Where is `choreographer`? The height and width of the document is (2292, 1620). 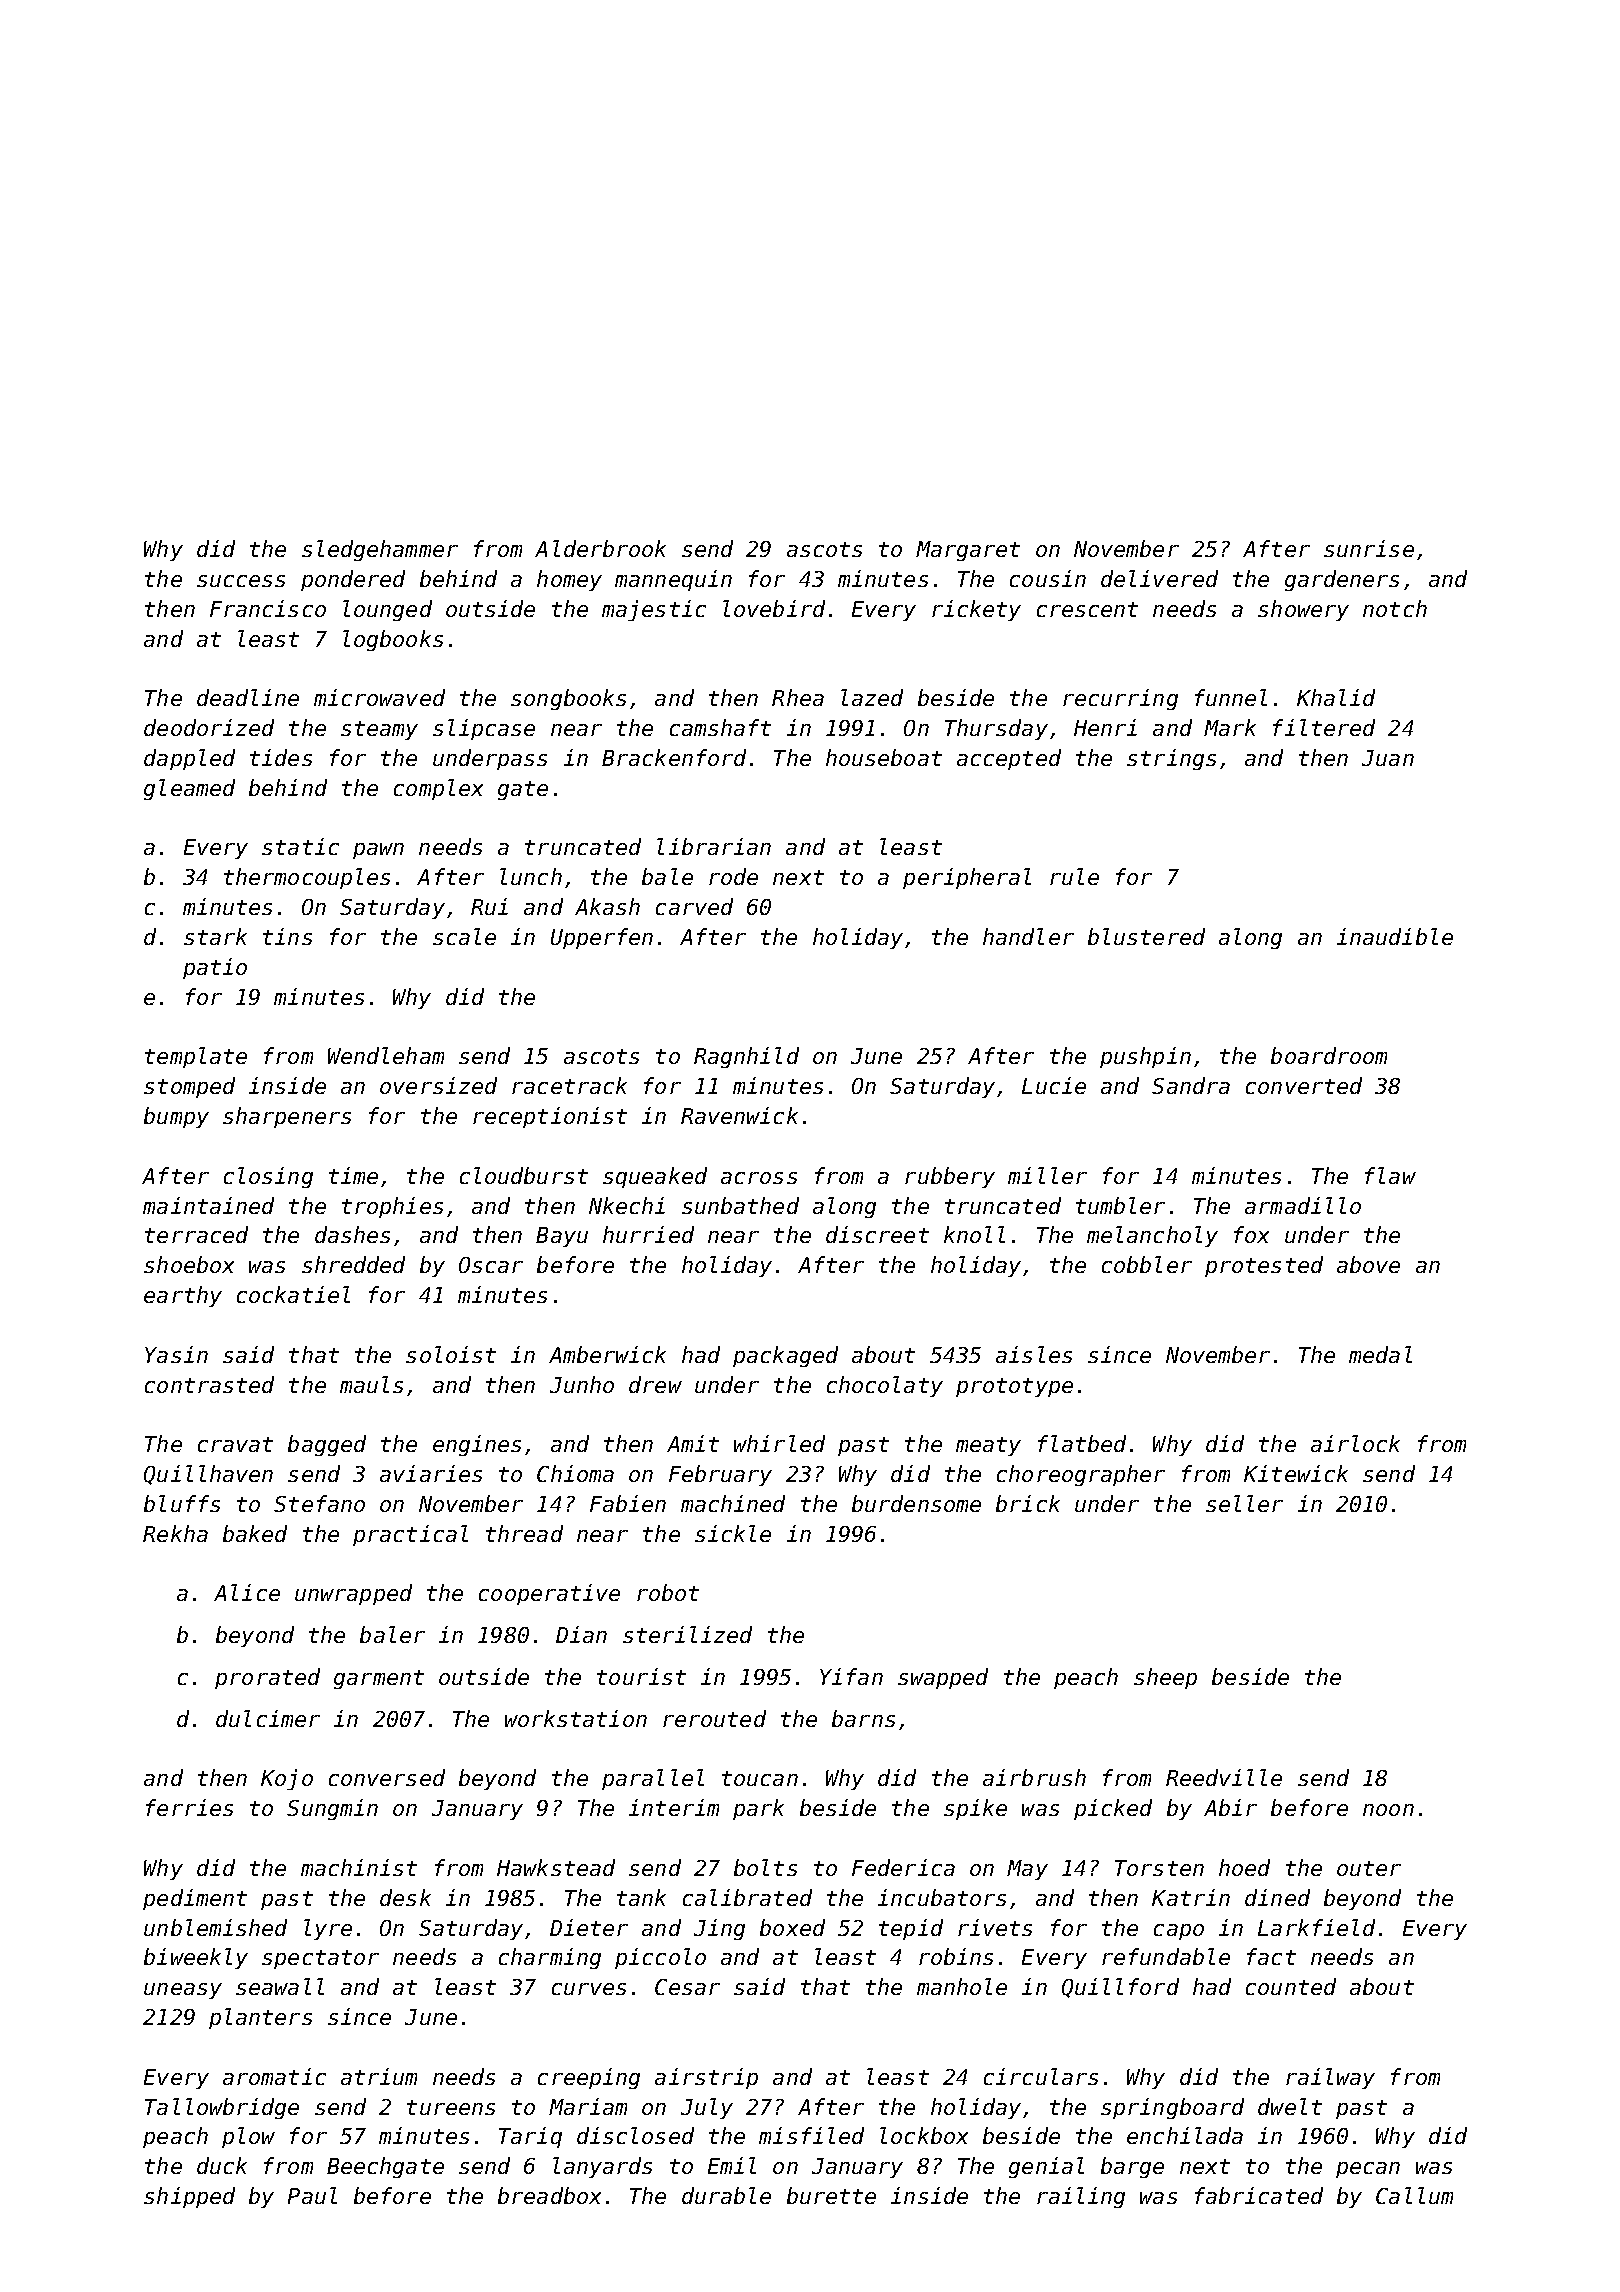
choreographer is located at coordinates (1081, 1475).
